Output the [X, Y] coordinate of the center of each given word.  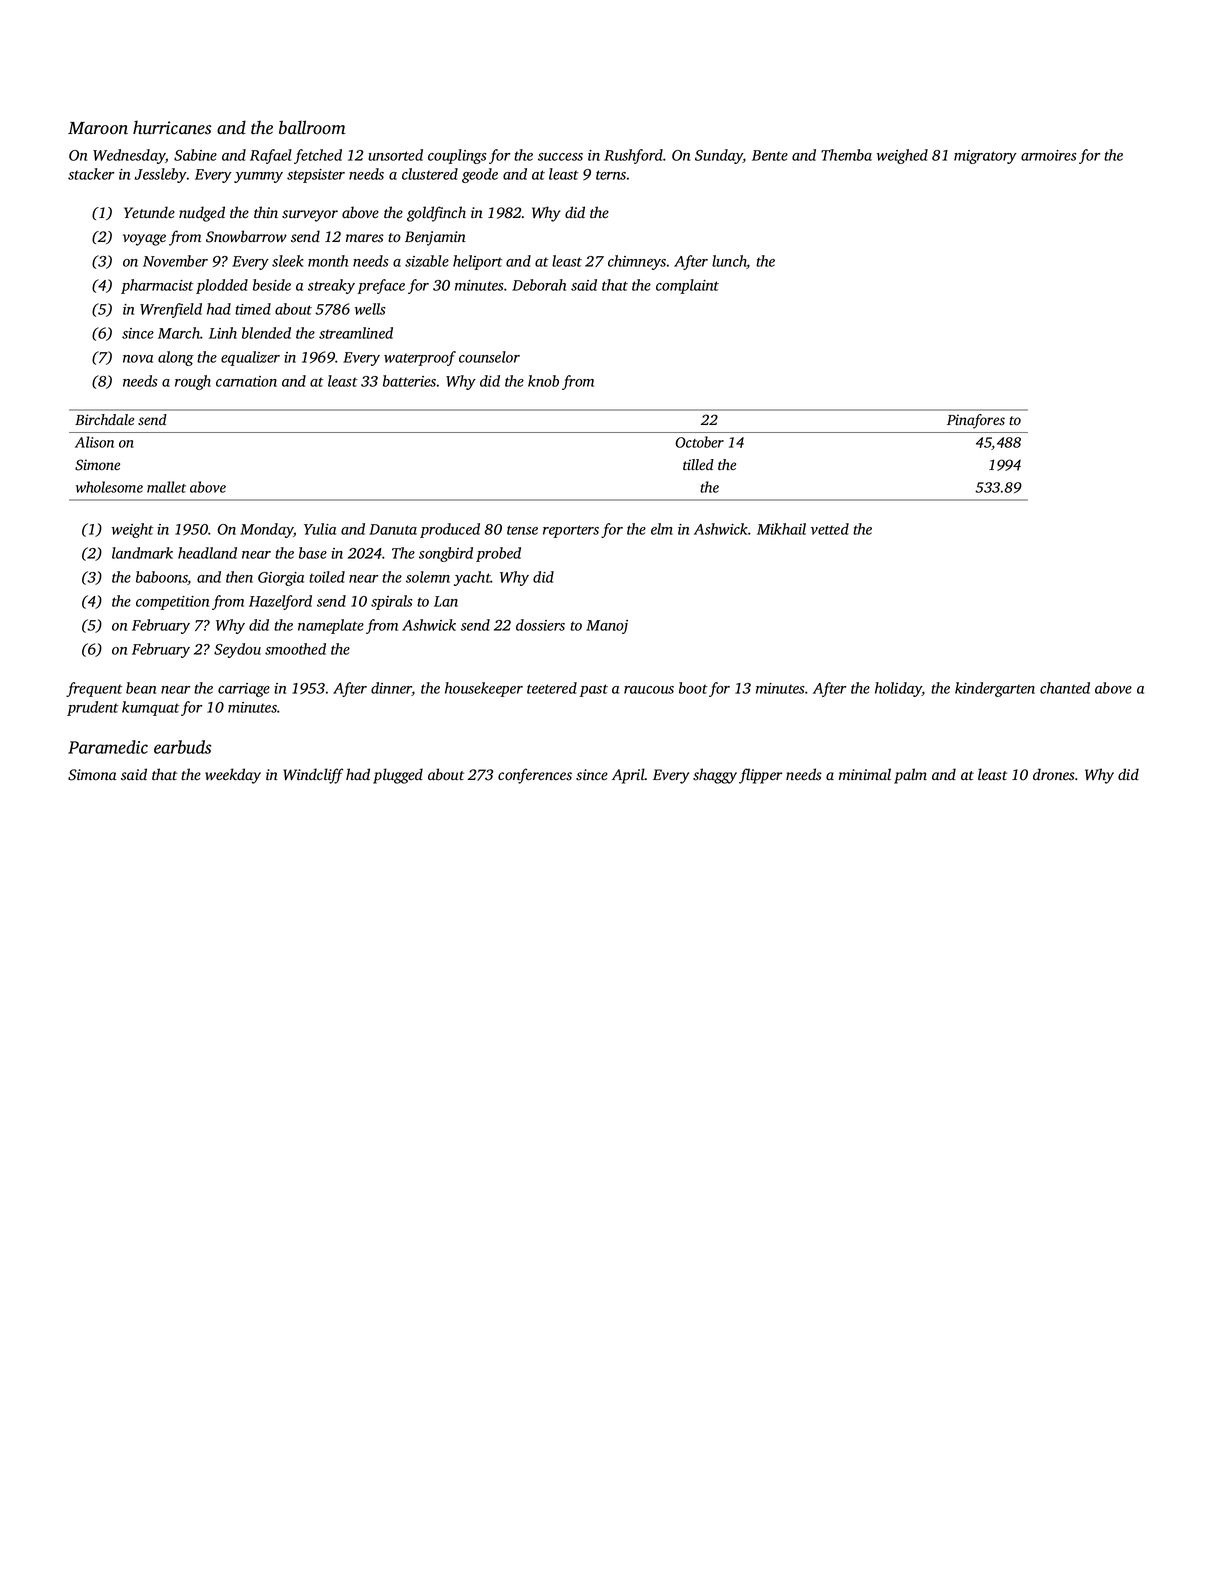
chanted [1065, 688]
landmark [142, 553]
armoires [1048, 155]
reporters [571, 531]
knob [543, 381]
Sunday [719, 156]
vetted [830, 529]
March [179, 333]
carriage [244, 690]
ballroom [312, 127]
